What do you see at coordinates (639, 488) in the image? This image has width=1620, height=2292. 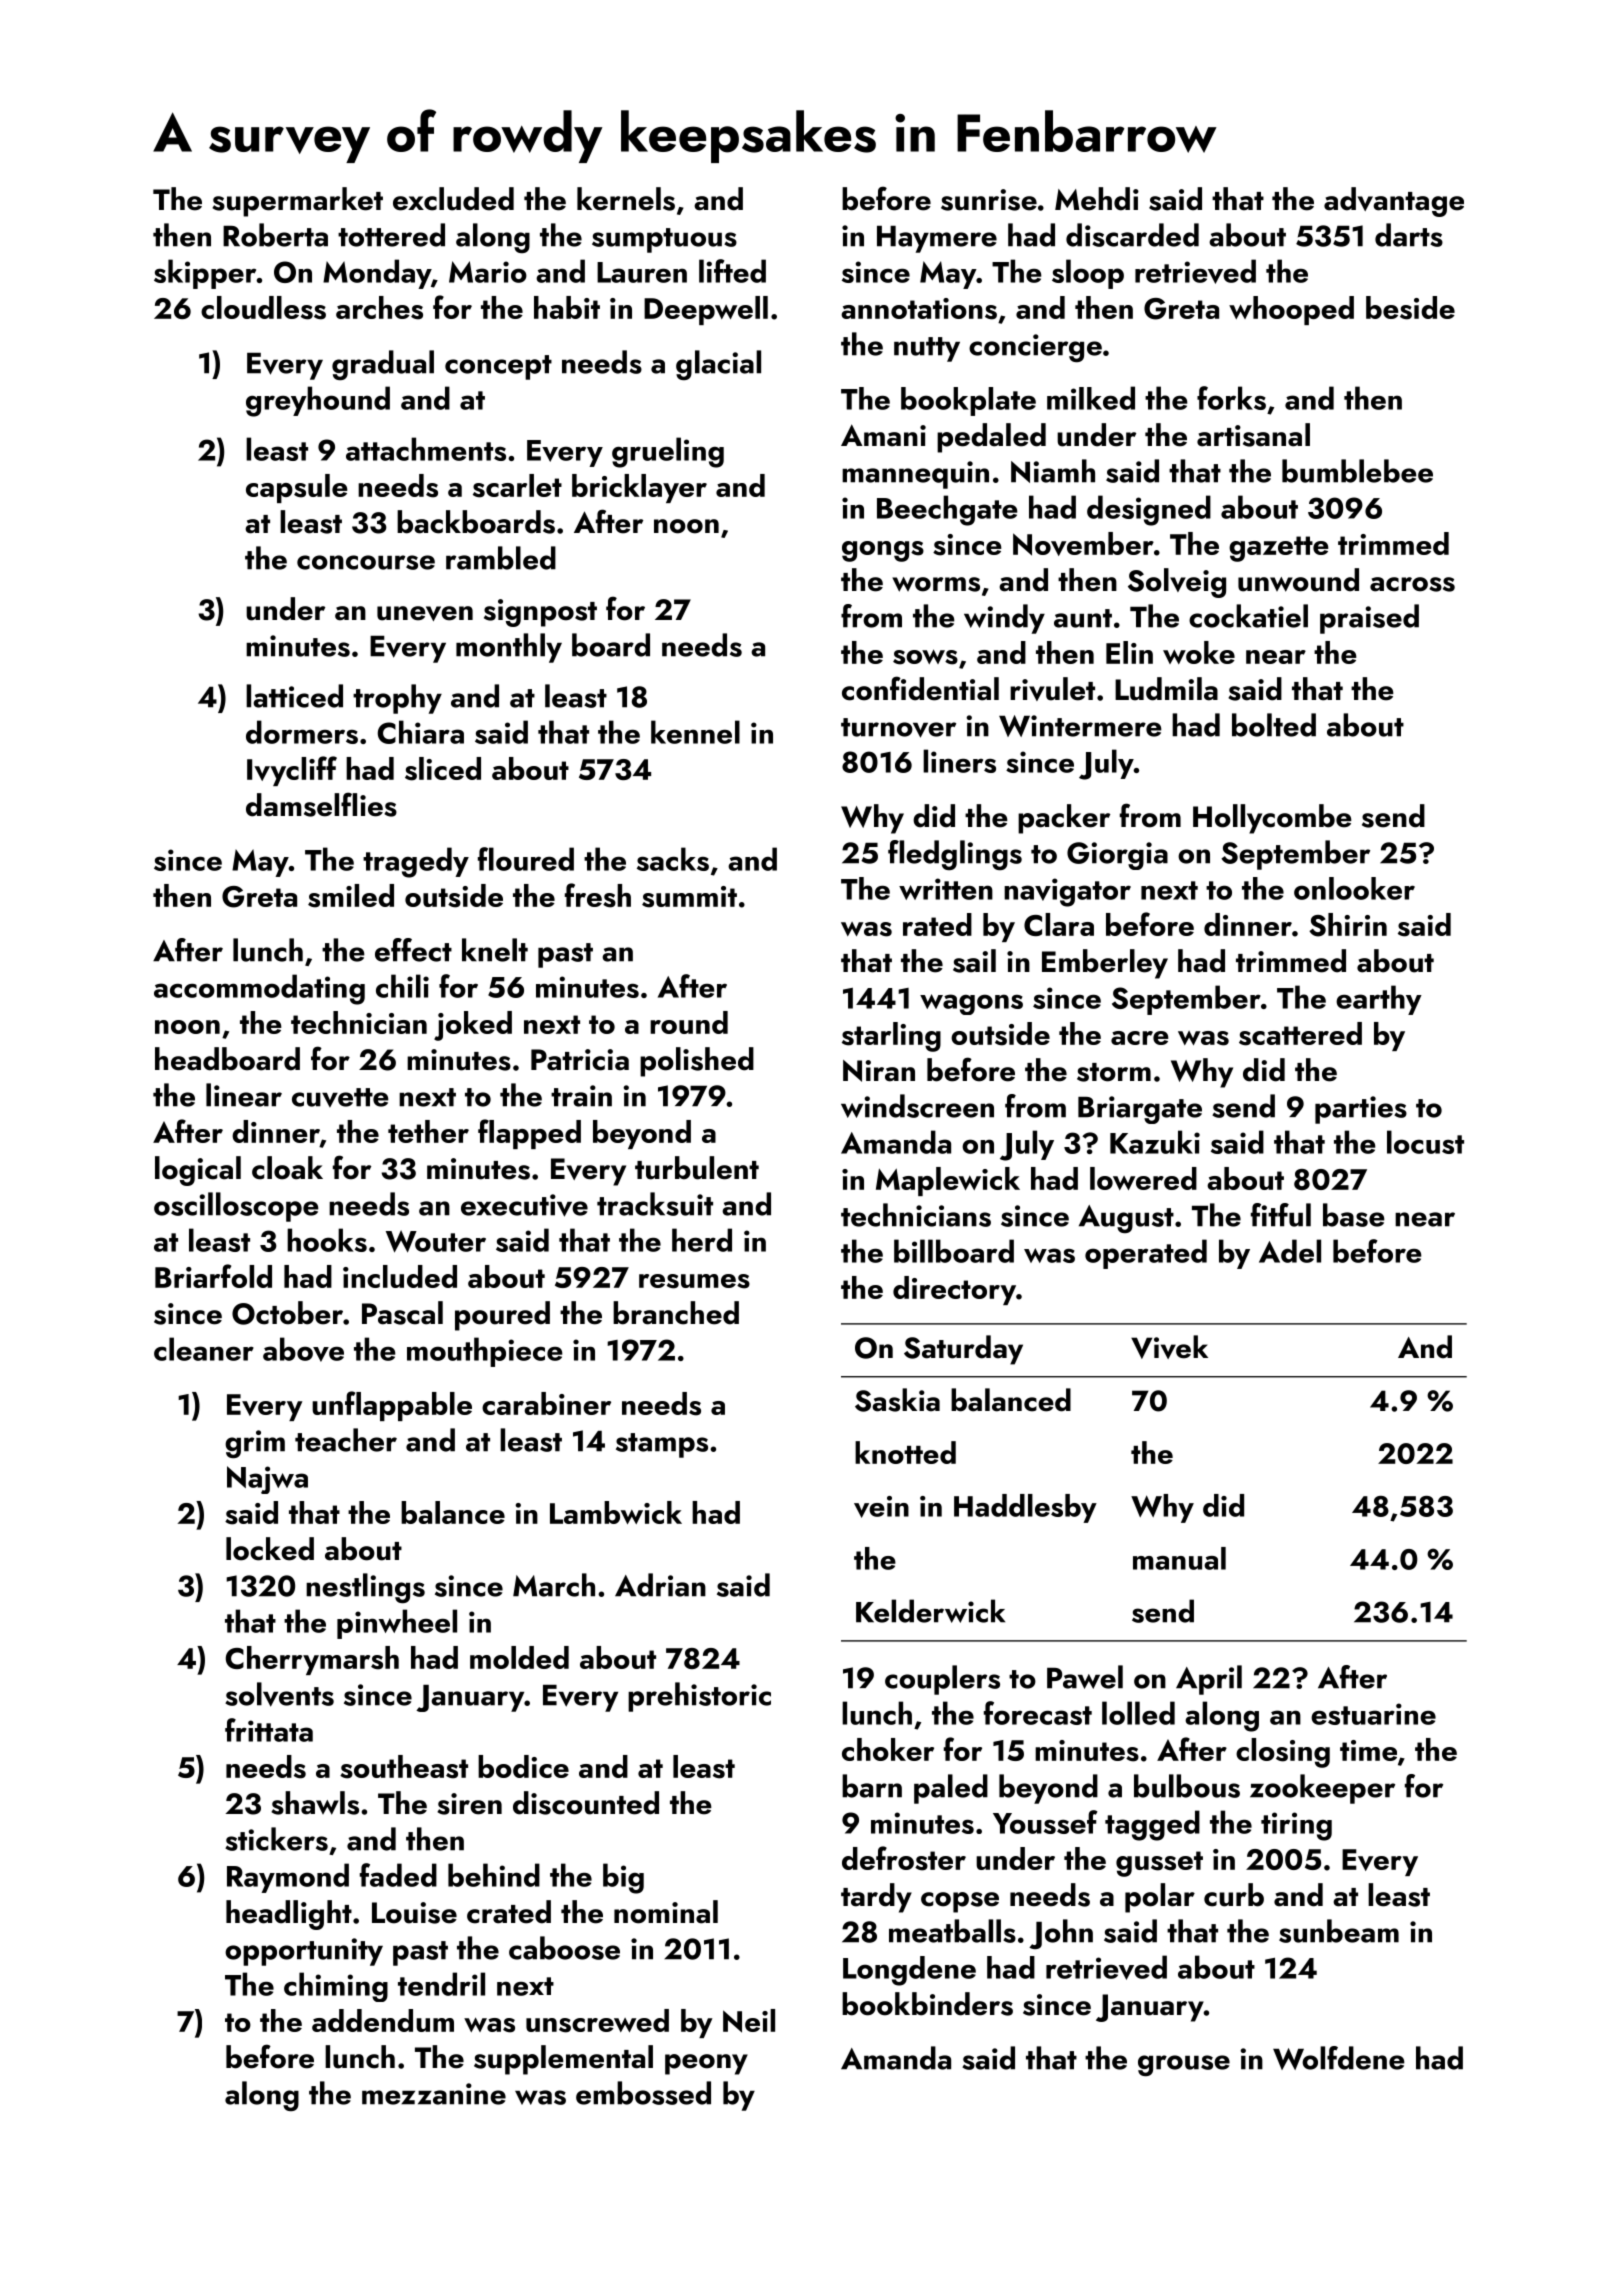 I see `bricklayer` at bounding box center [639, 488].
